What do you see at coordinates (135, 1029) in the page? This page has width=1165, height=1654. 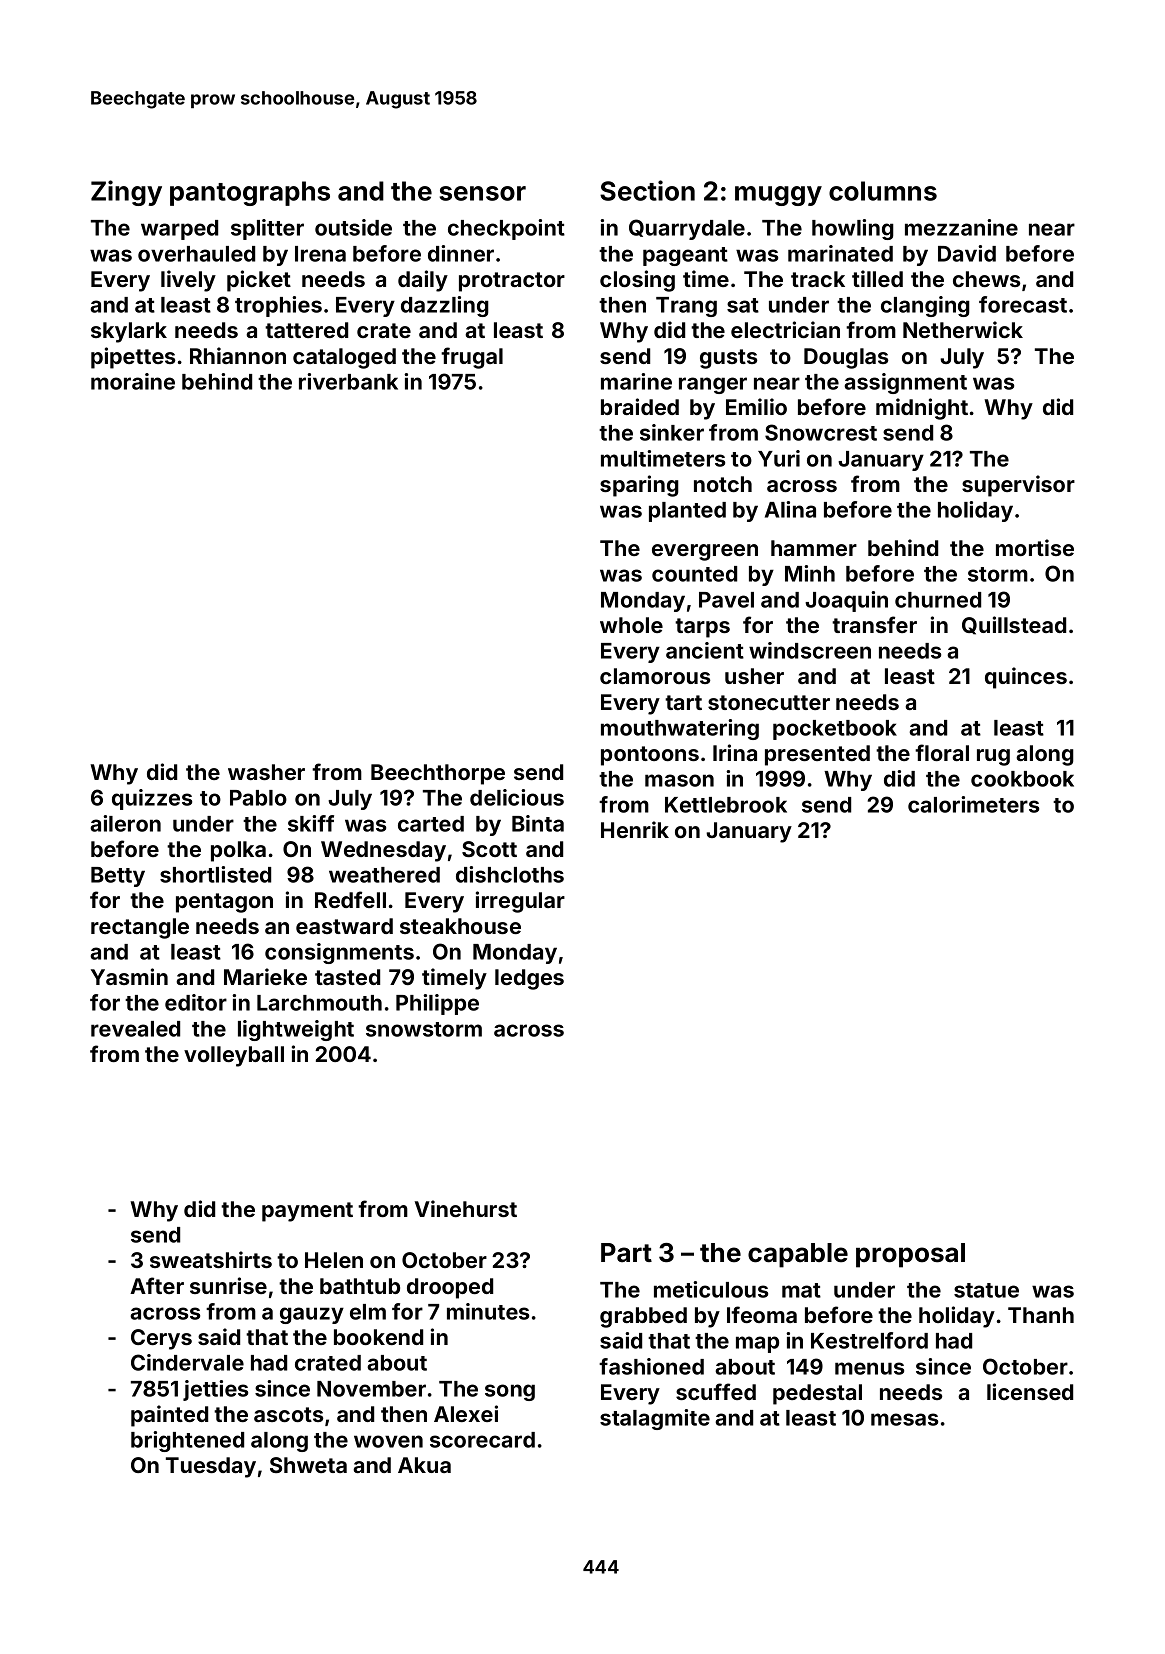 I see `revealed` at bounding box center [135, 1029].
